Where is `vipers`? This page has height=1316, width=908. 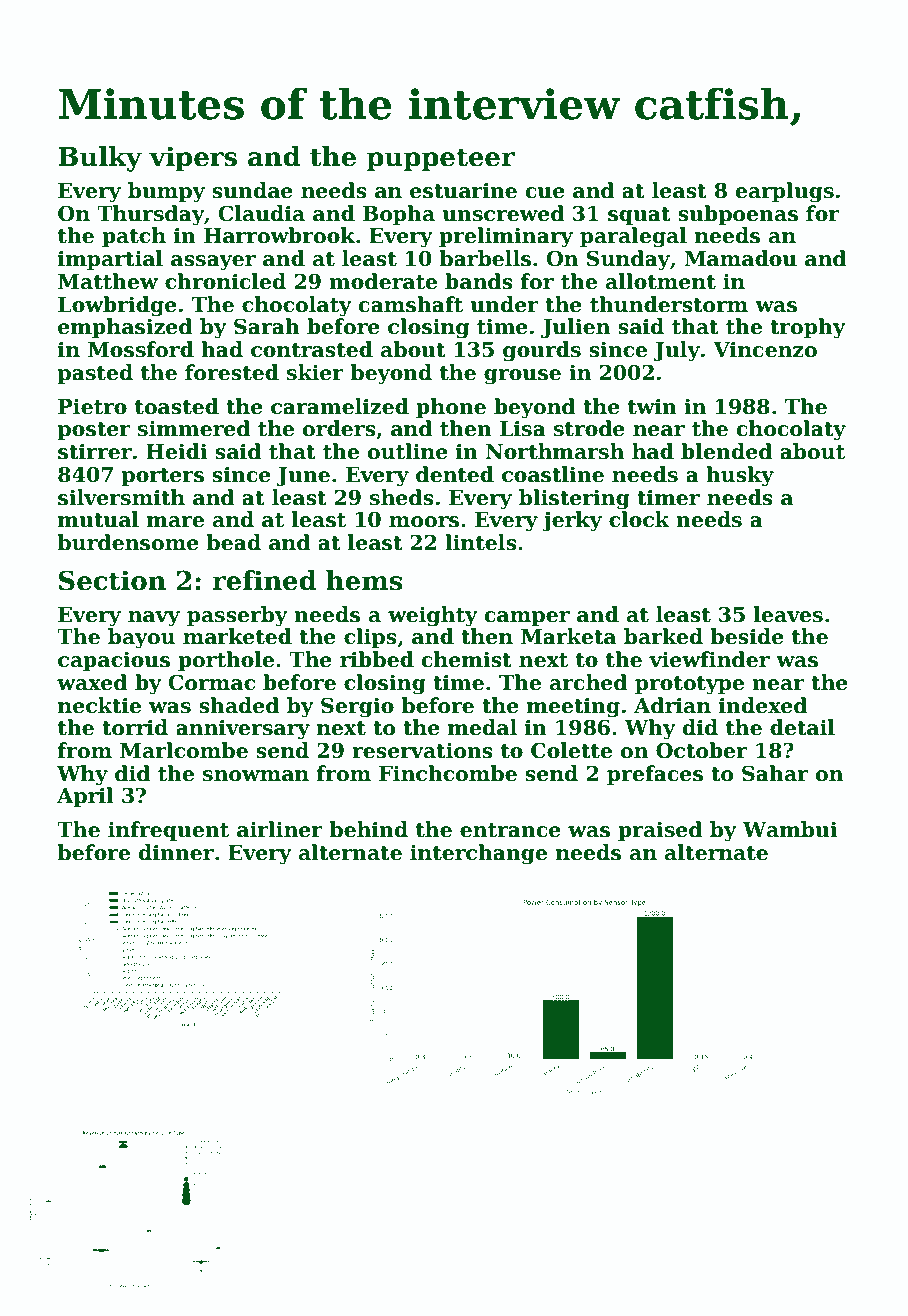
vipers is located at coordinates (193, 159).
